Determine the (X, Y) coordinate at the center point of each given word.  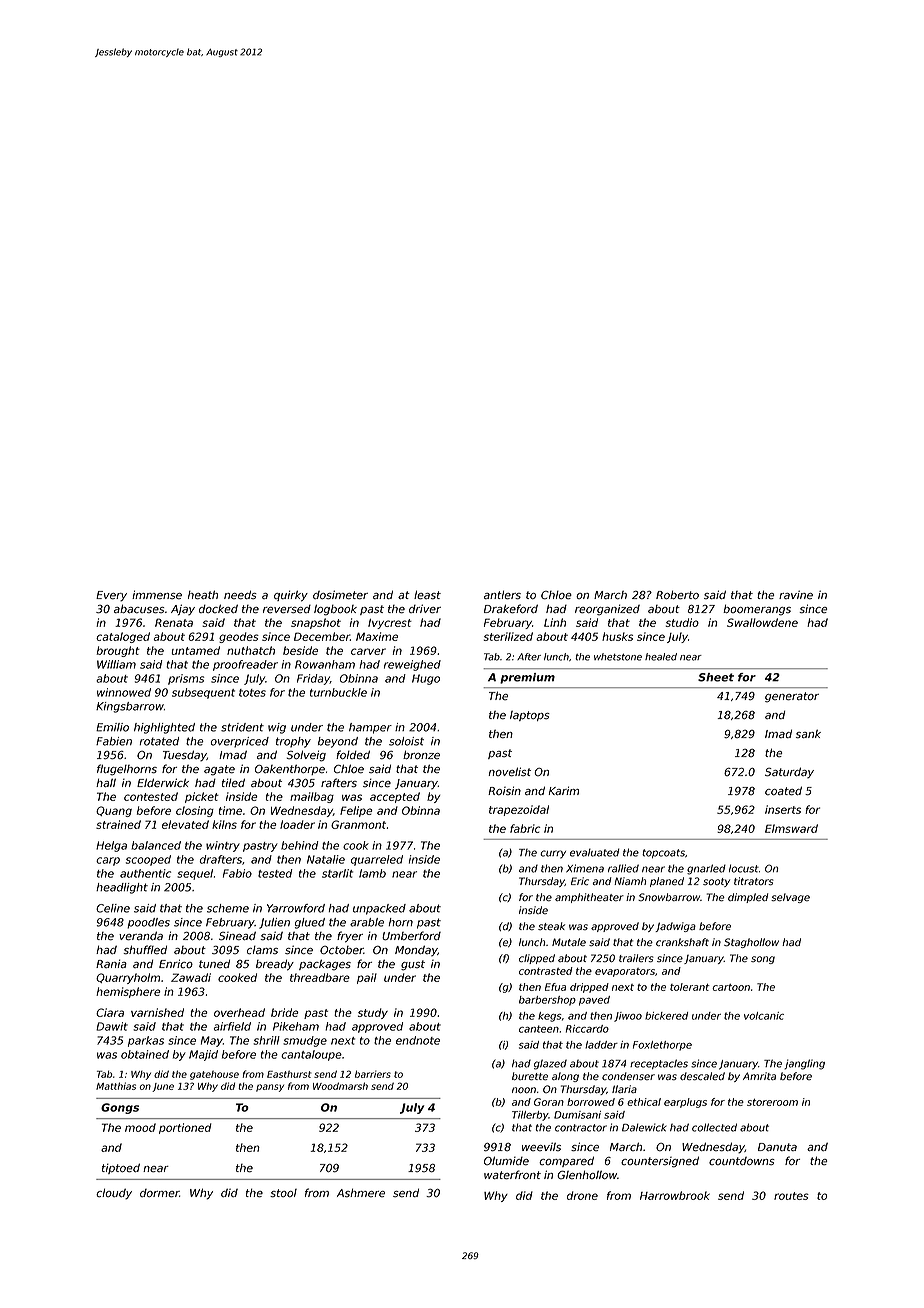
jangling (804, 1064)
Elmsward (791, 828)
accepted (395, 797)
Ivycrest (390, 624)
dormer (159, 1193)
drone (582, 1195)
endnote (418, 1040)
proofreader (245, 665)
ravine (796, 595)
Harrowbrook (675, 1195)
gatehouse (214, 1075)
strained (118, 824)
